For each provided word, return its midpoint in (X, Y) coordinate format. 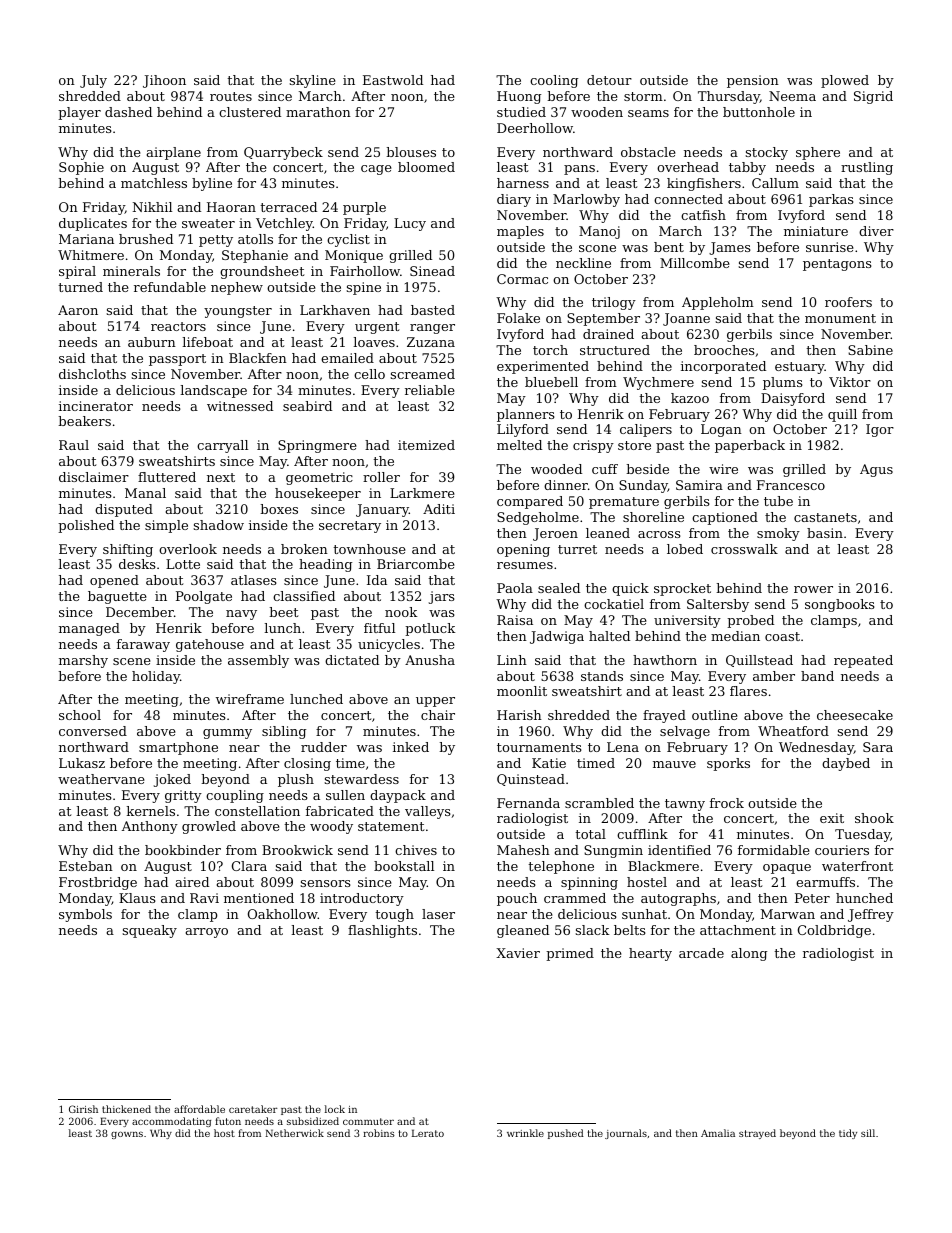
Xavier (518, 953)
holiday (156, 677)
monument (840, 318)
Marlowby (586, 200)
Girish (83, 1109)
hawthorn (665, 660)
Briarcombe (416, 564)
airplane (173, 153)
